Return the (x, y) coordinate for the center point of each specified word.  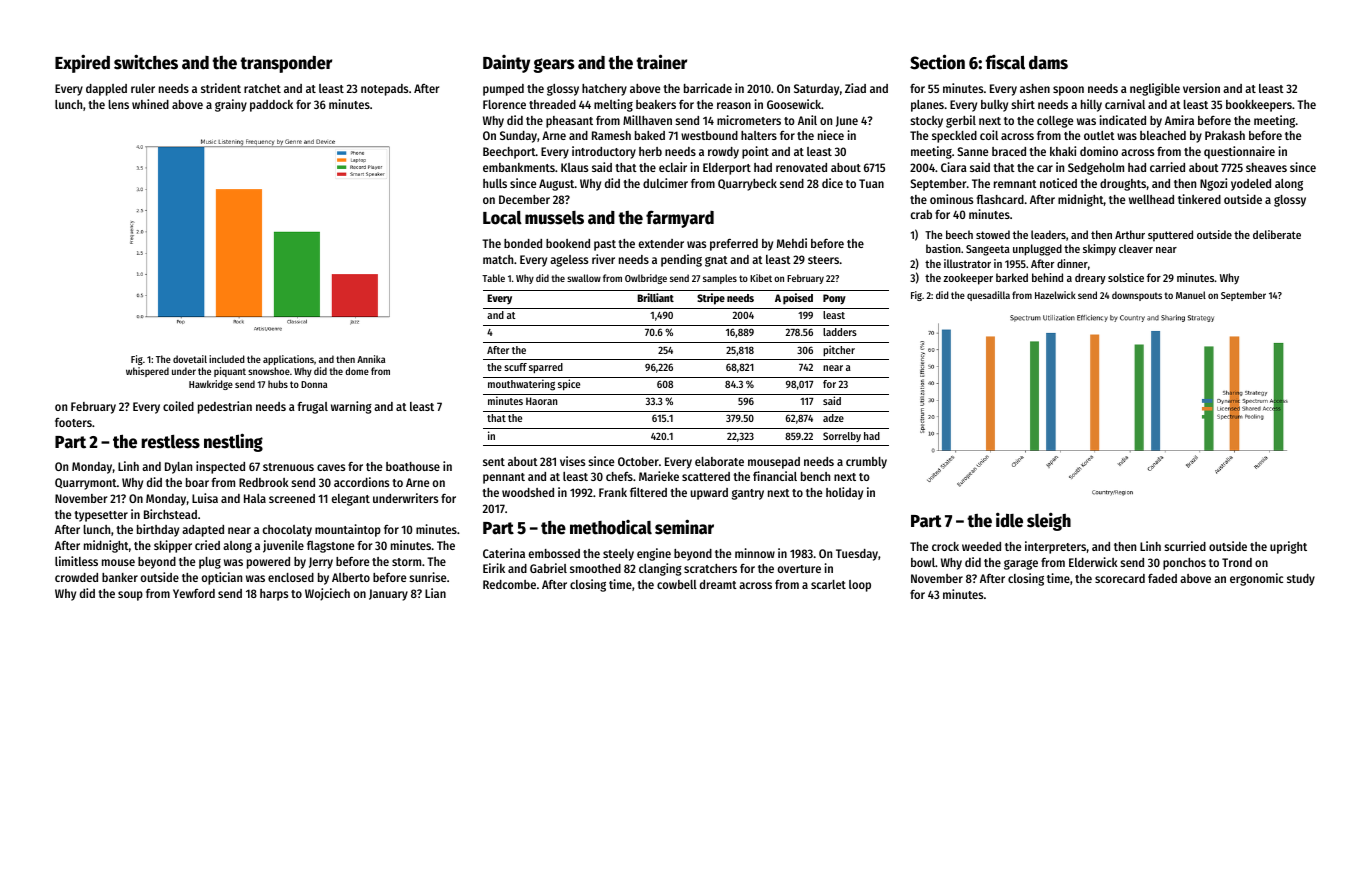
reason (734, 105)
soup (130, 596)
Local (502, 218)
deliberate (1277, 234)
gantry (748, 494)
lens (118, 104)
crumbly (866, 463)
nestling (233, 442)
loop (860, 586)
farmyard (680, 219)
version (1201, 88)
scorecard (1120, 578)
